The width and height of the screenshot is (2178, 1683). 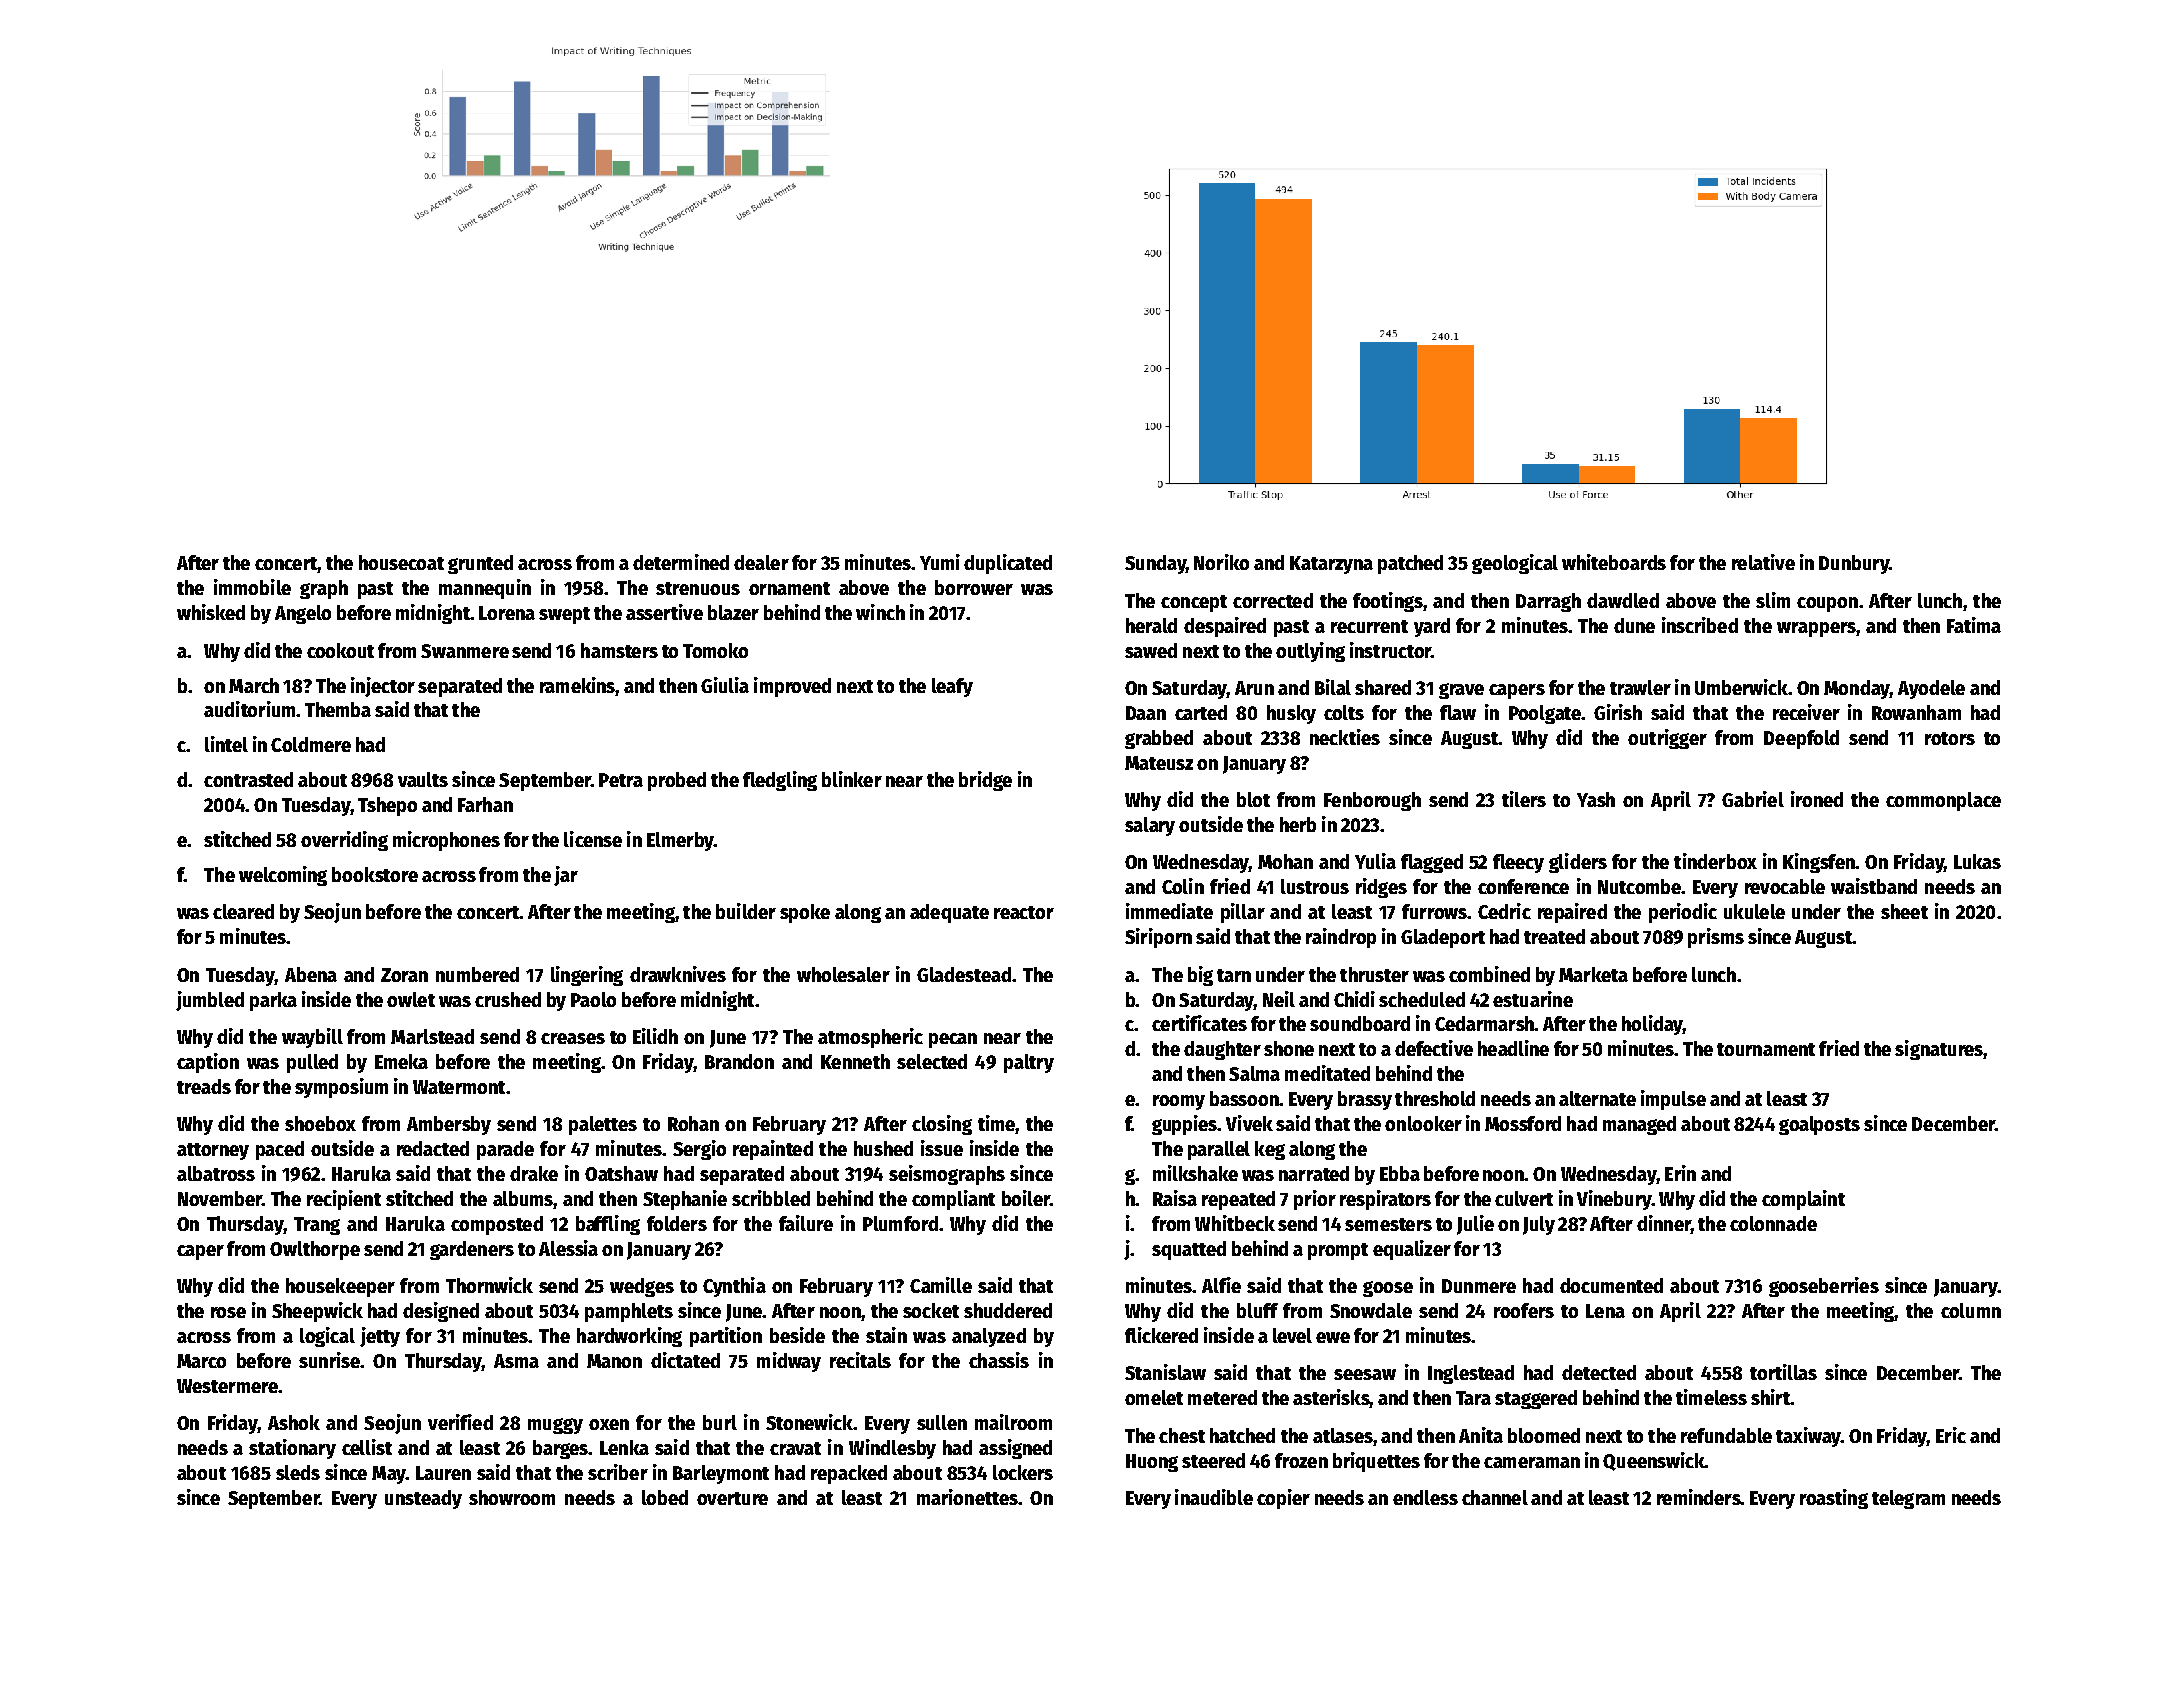 What do you see at coordinates (465, 651) in the screenshot?
I see `Swanmere` at bounding box center [465, 651].
